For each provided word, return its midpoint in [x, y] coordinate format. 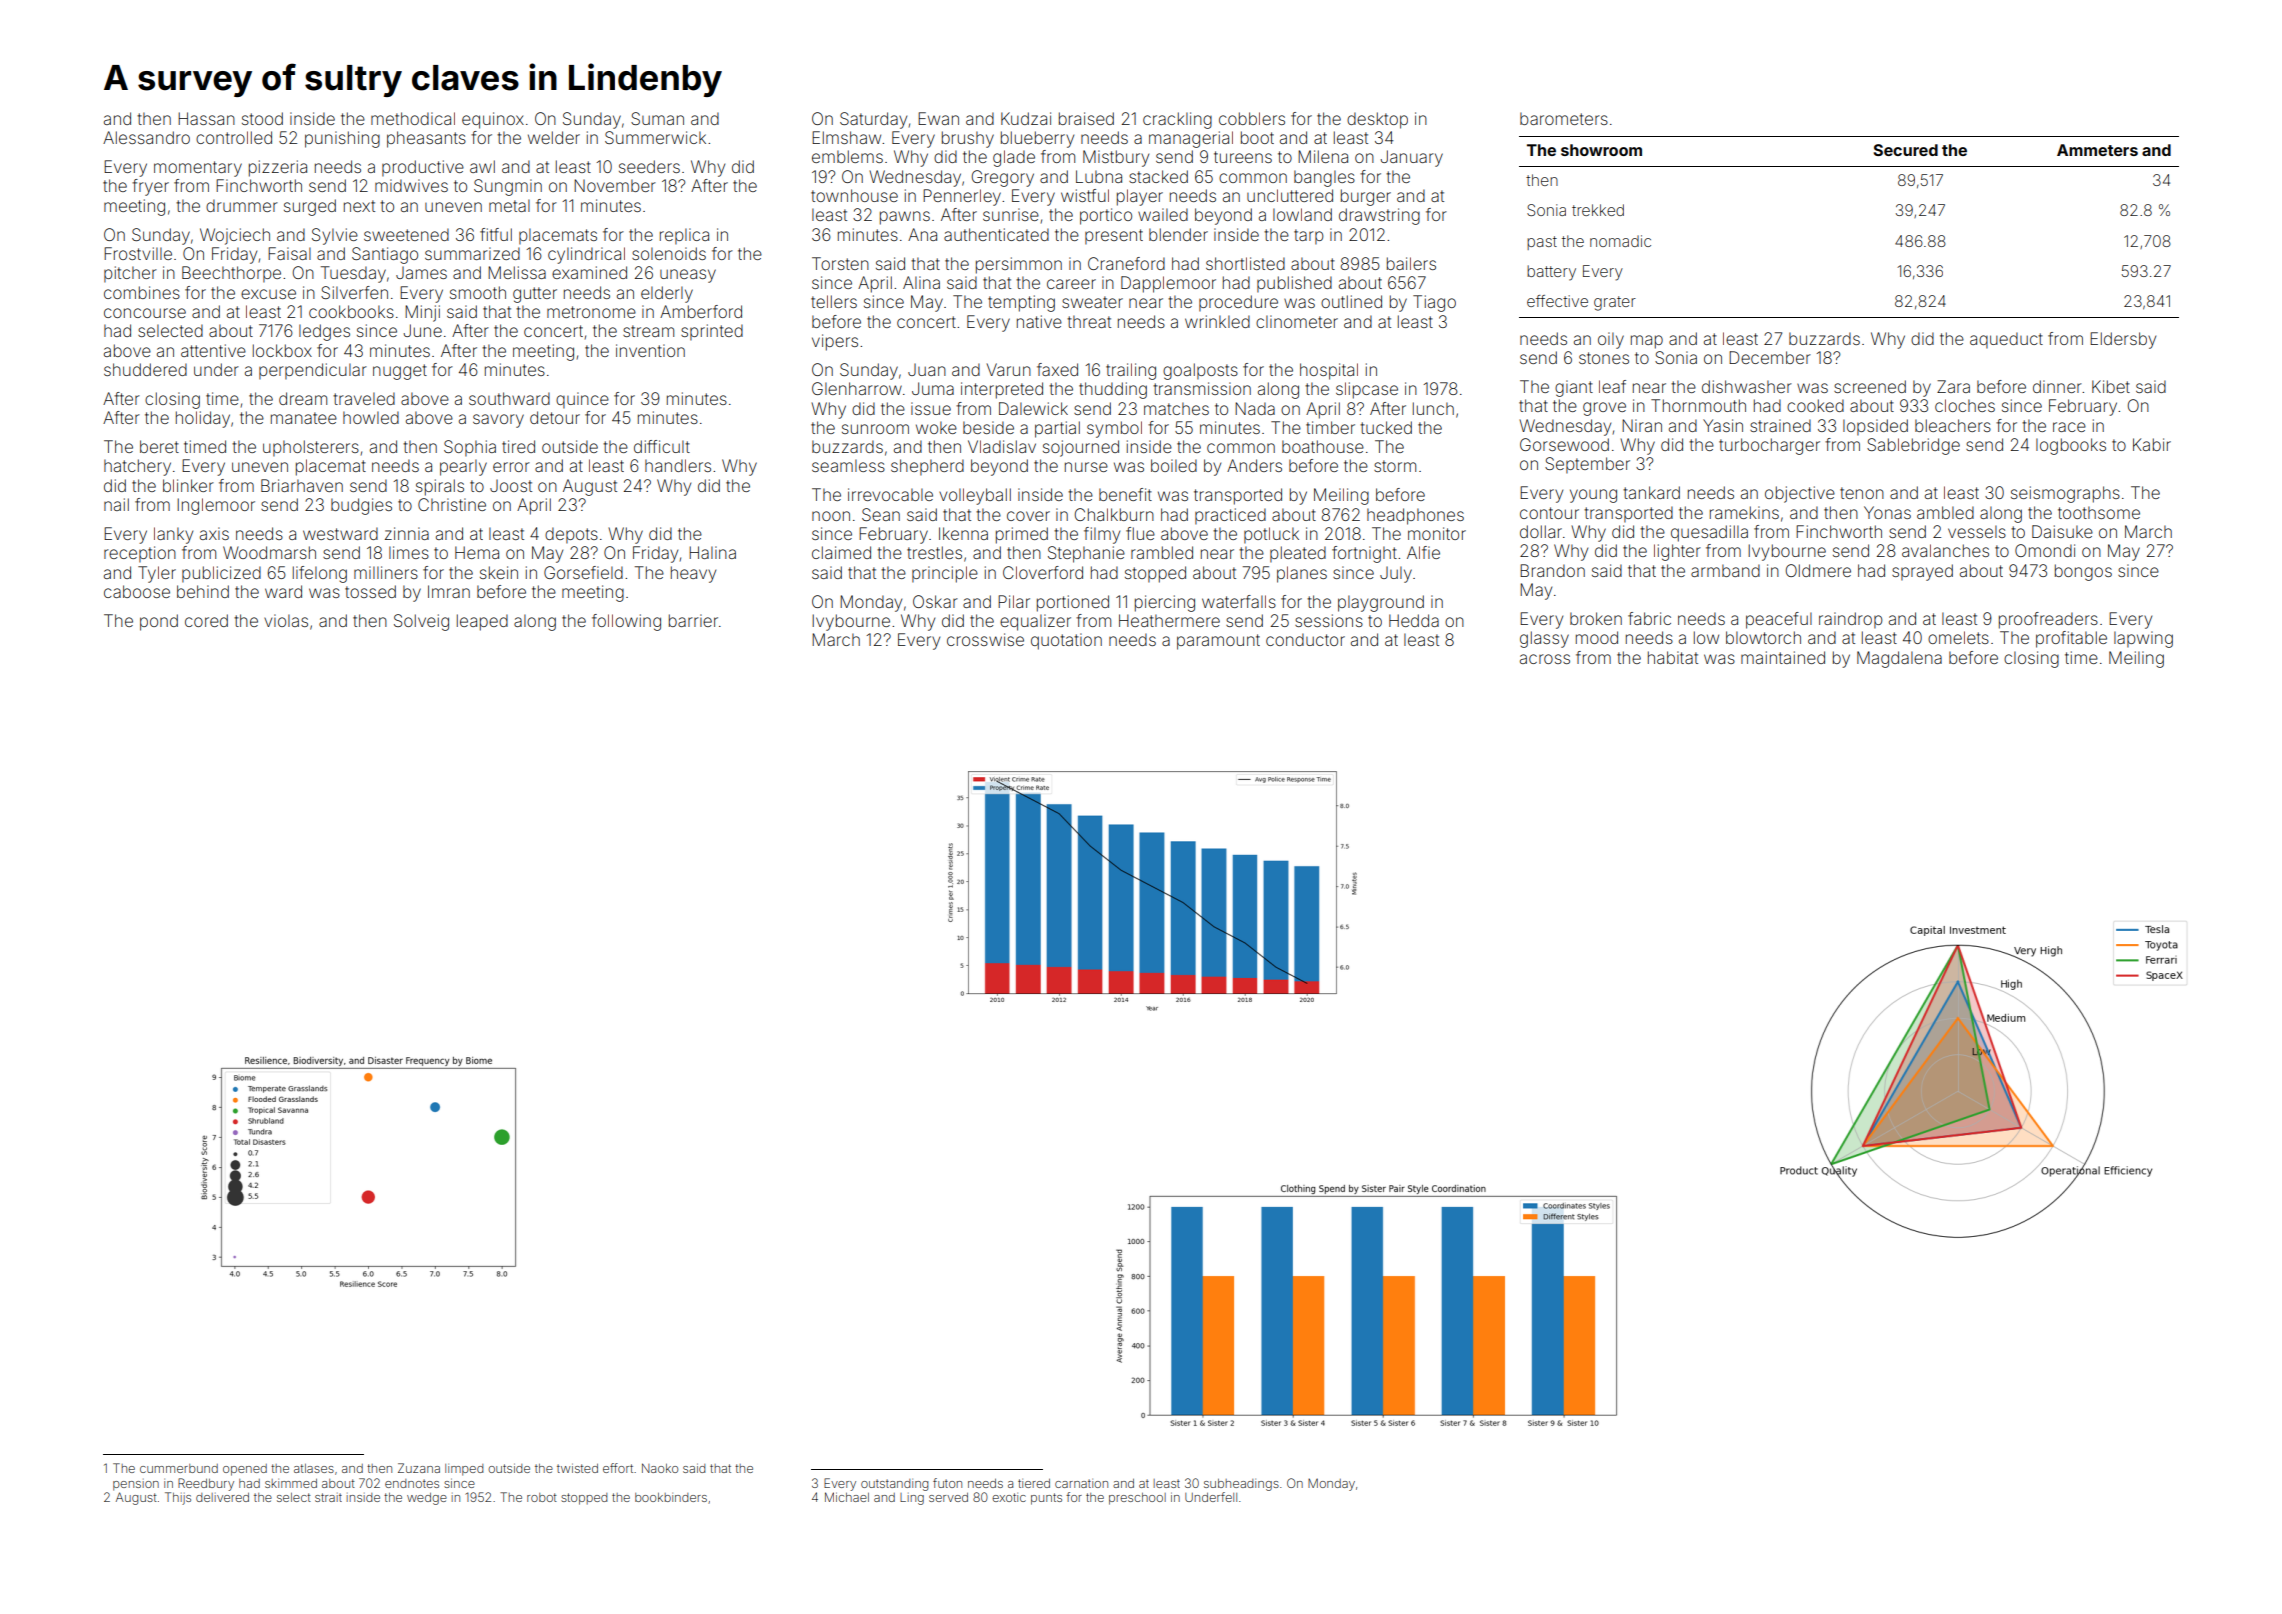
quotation [1066, 641]
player [1140, 197]
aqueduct [2006, 340]
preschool [1137, 1499]
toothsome [2099, 512]
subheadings [1241, 1485]
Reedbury [206, 1484]
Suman [657, 118]
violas [286, 620]
